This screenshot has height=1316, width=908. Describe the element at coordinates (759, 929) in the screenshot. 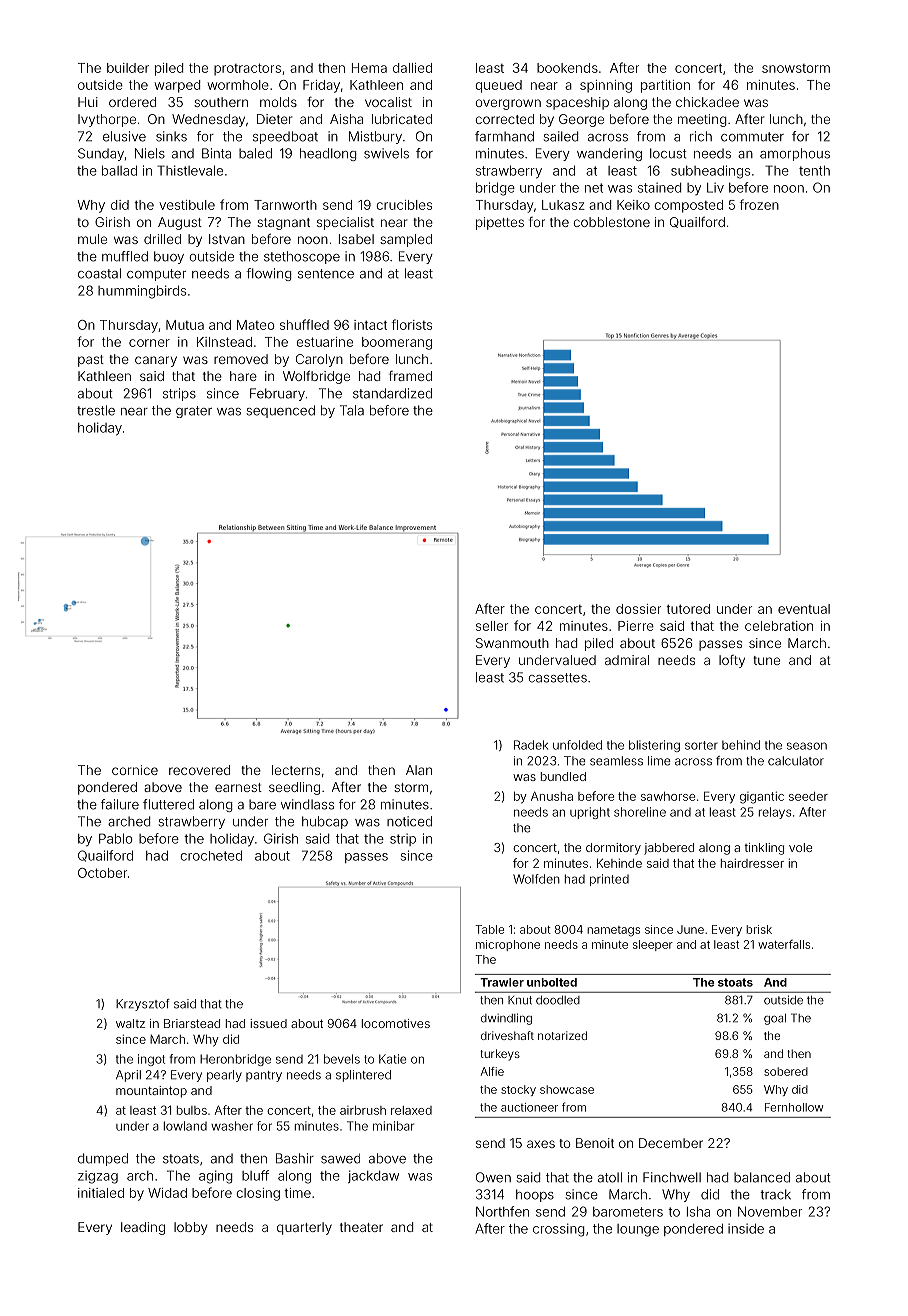

I see `brisk` at that location.
